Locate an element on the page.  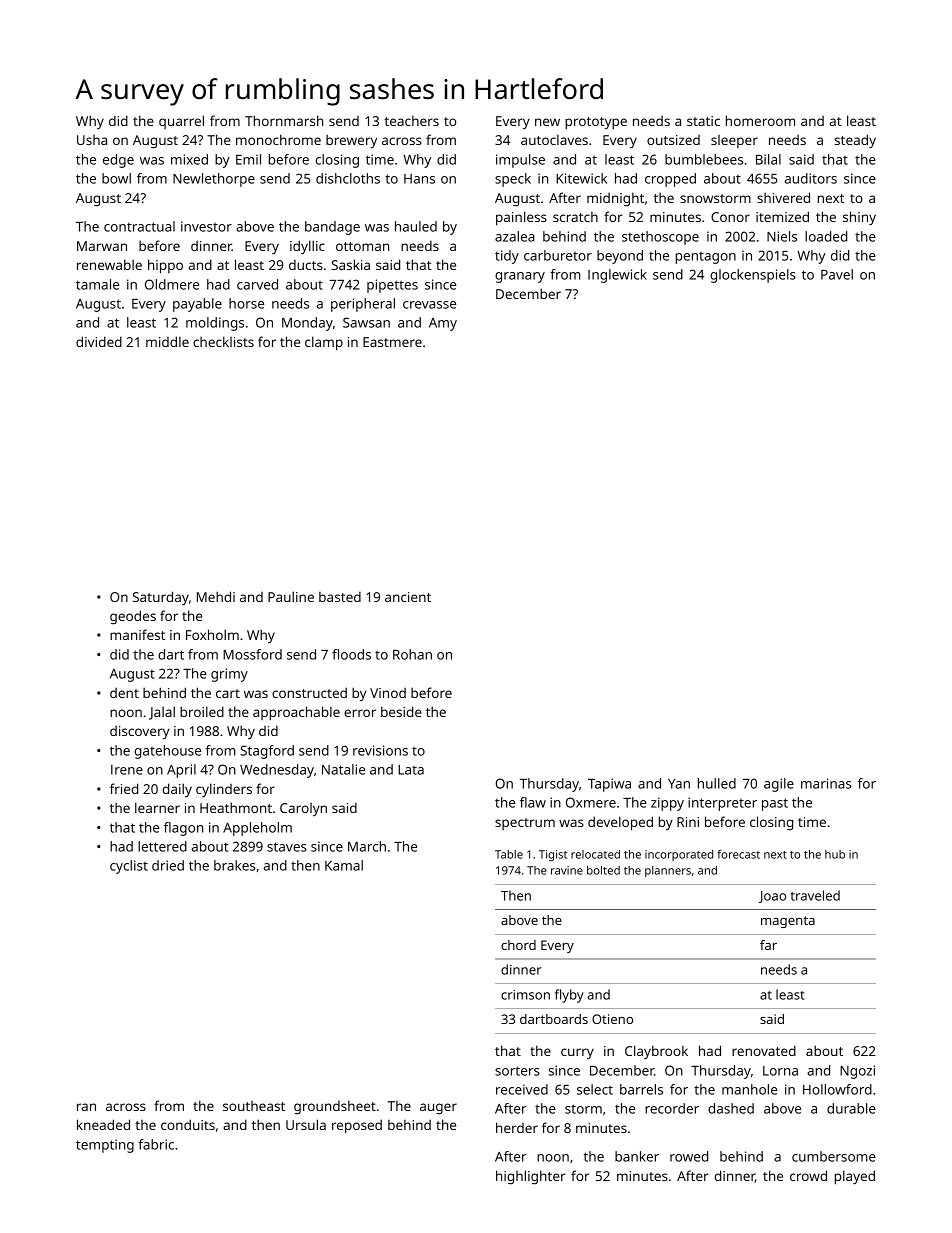
tamale is located at coordinates (97, 284).
